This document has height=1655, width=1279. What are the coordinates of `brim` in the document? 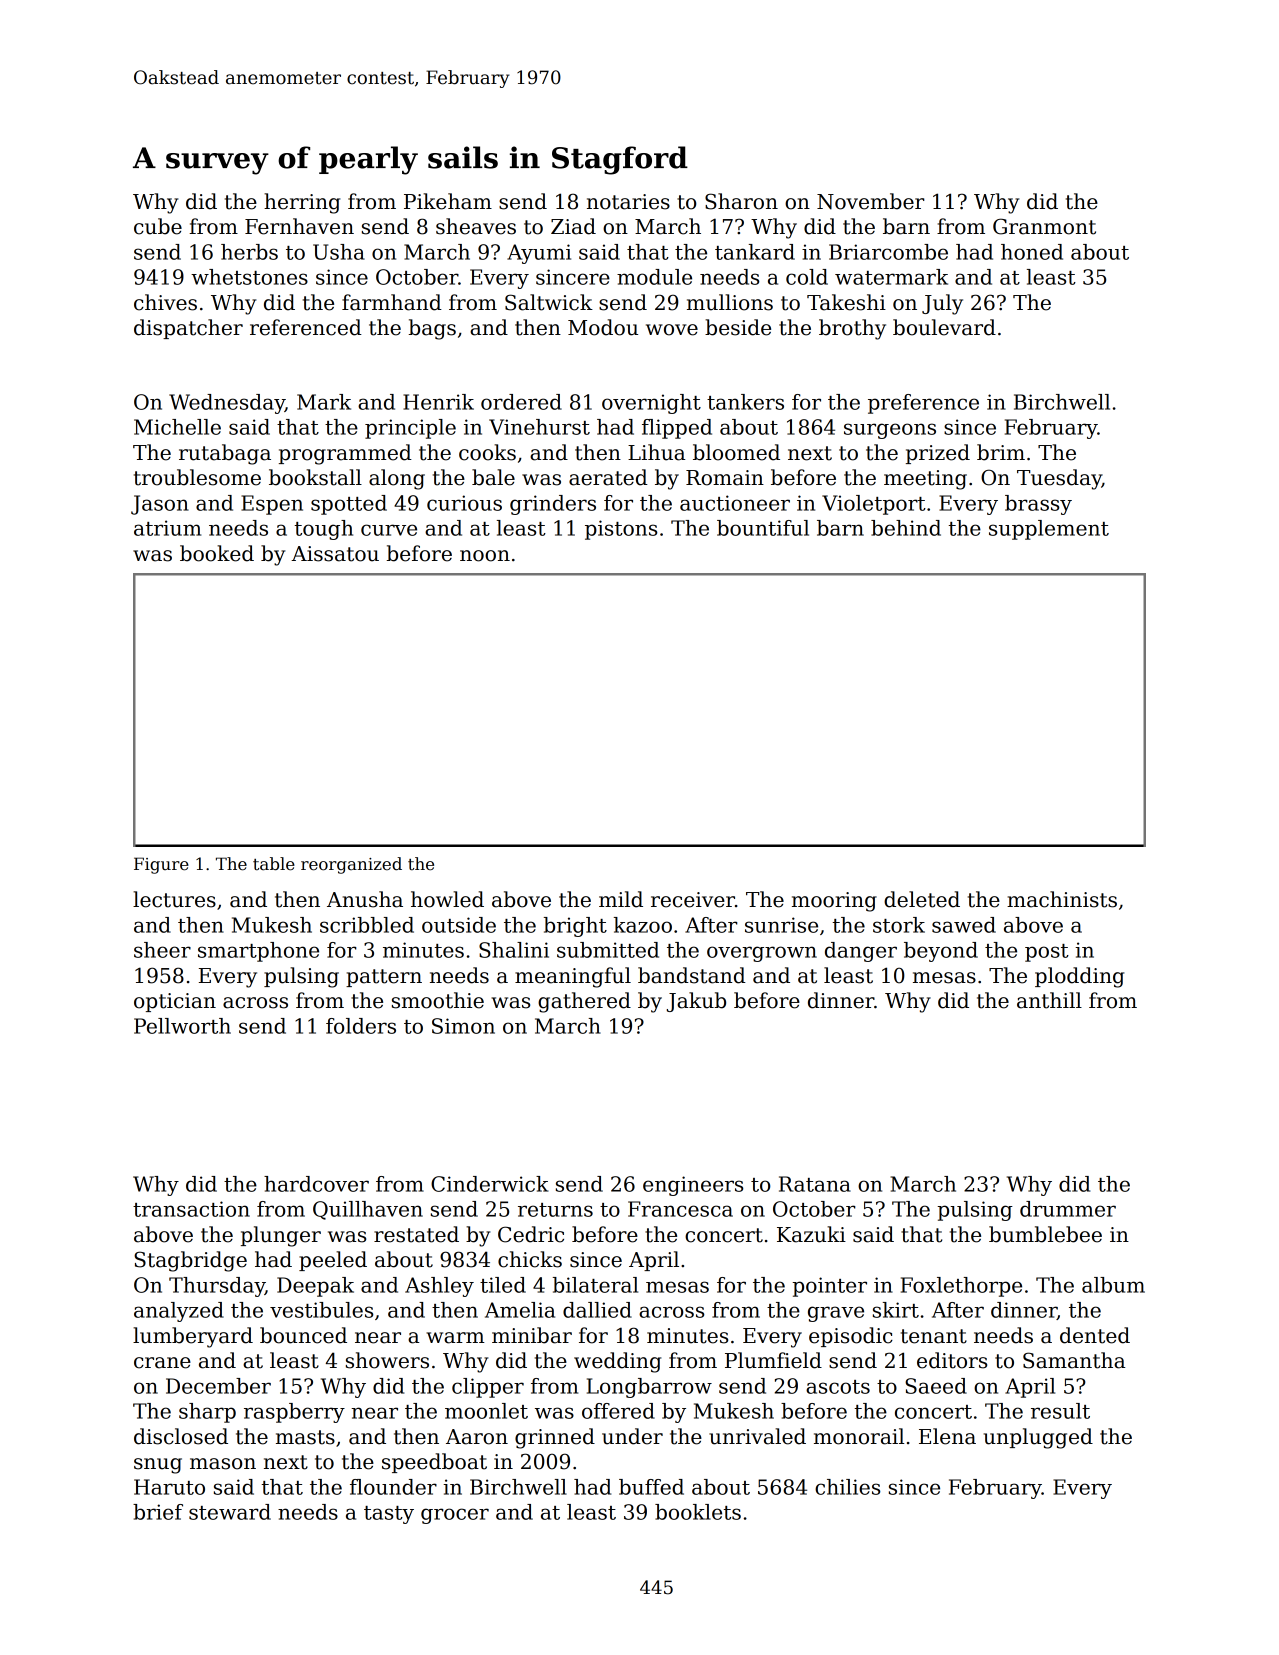 It's located at (1001, 452).
